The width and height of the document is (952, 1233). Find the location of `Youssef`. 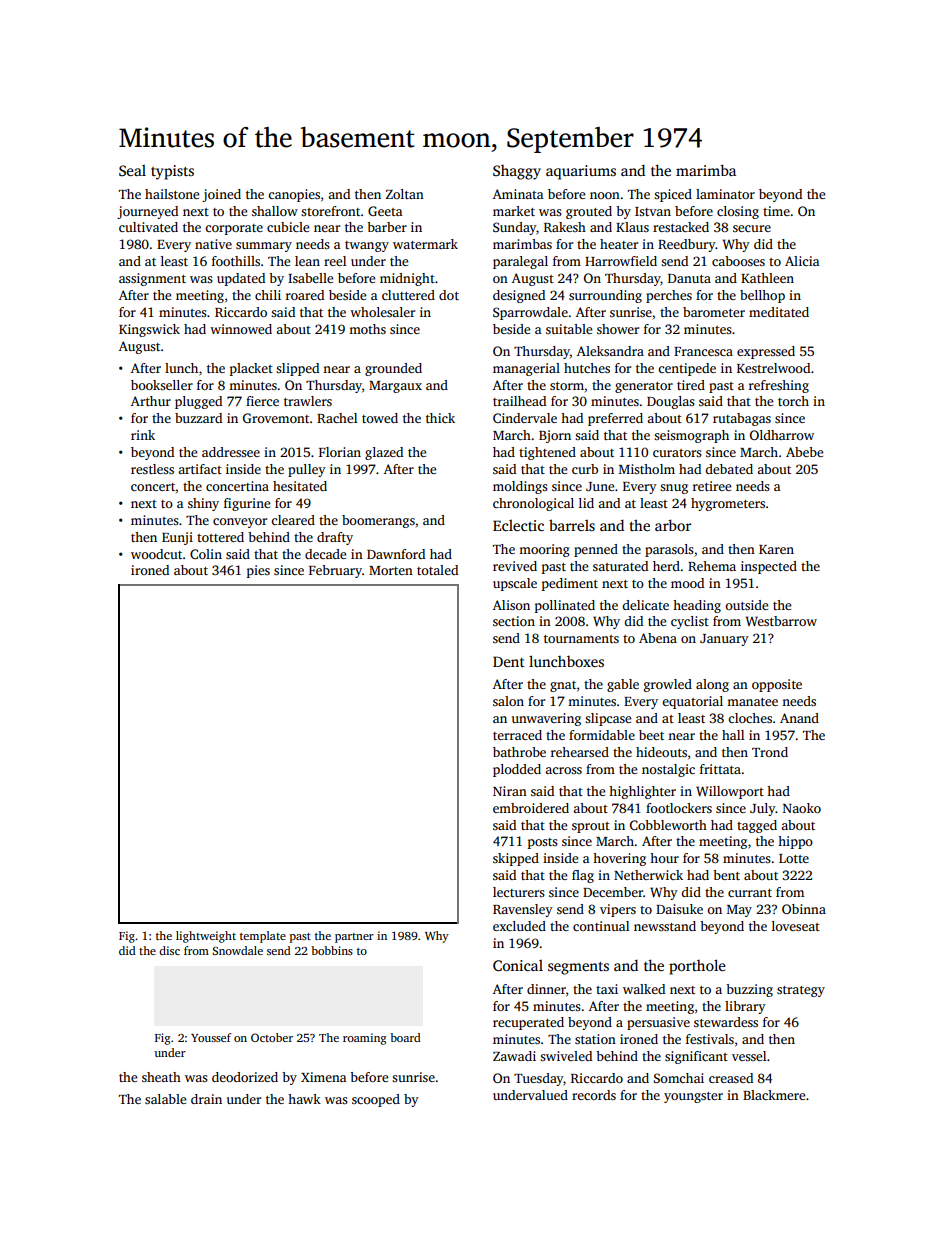

Youssef is located at coordinates (211, 1037).
